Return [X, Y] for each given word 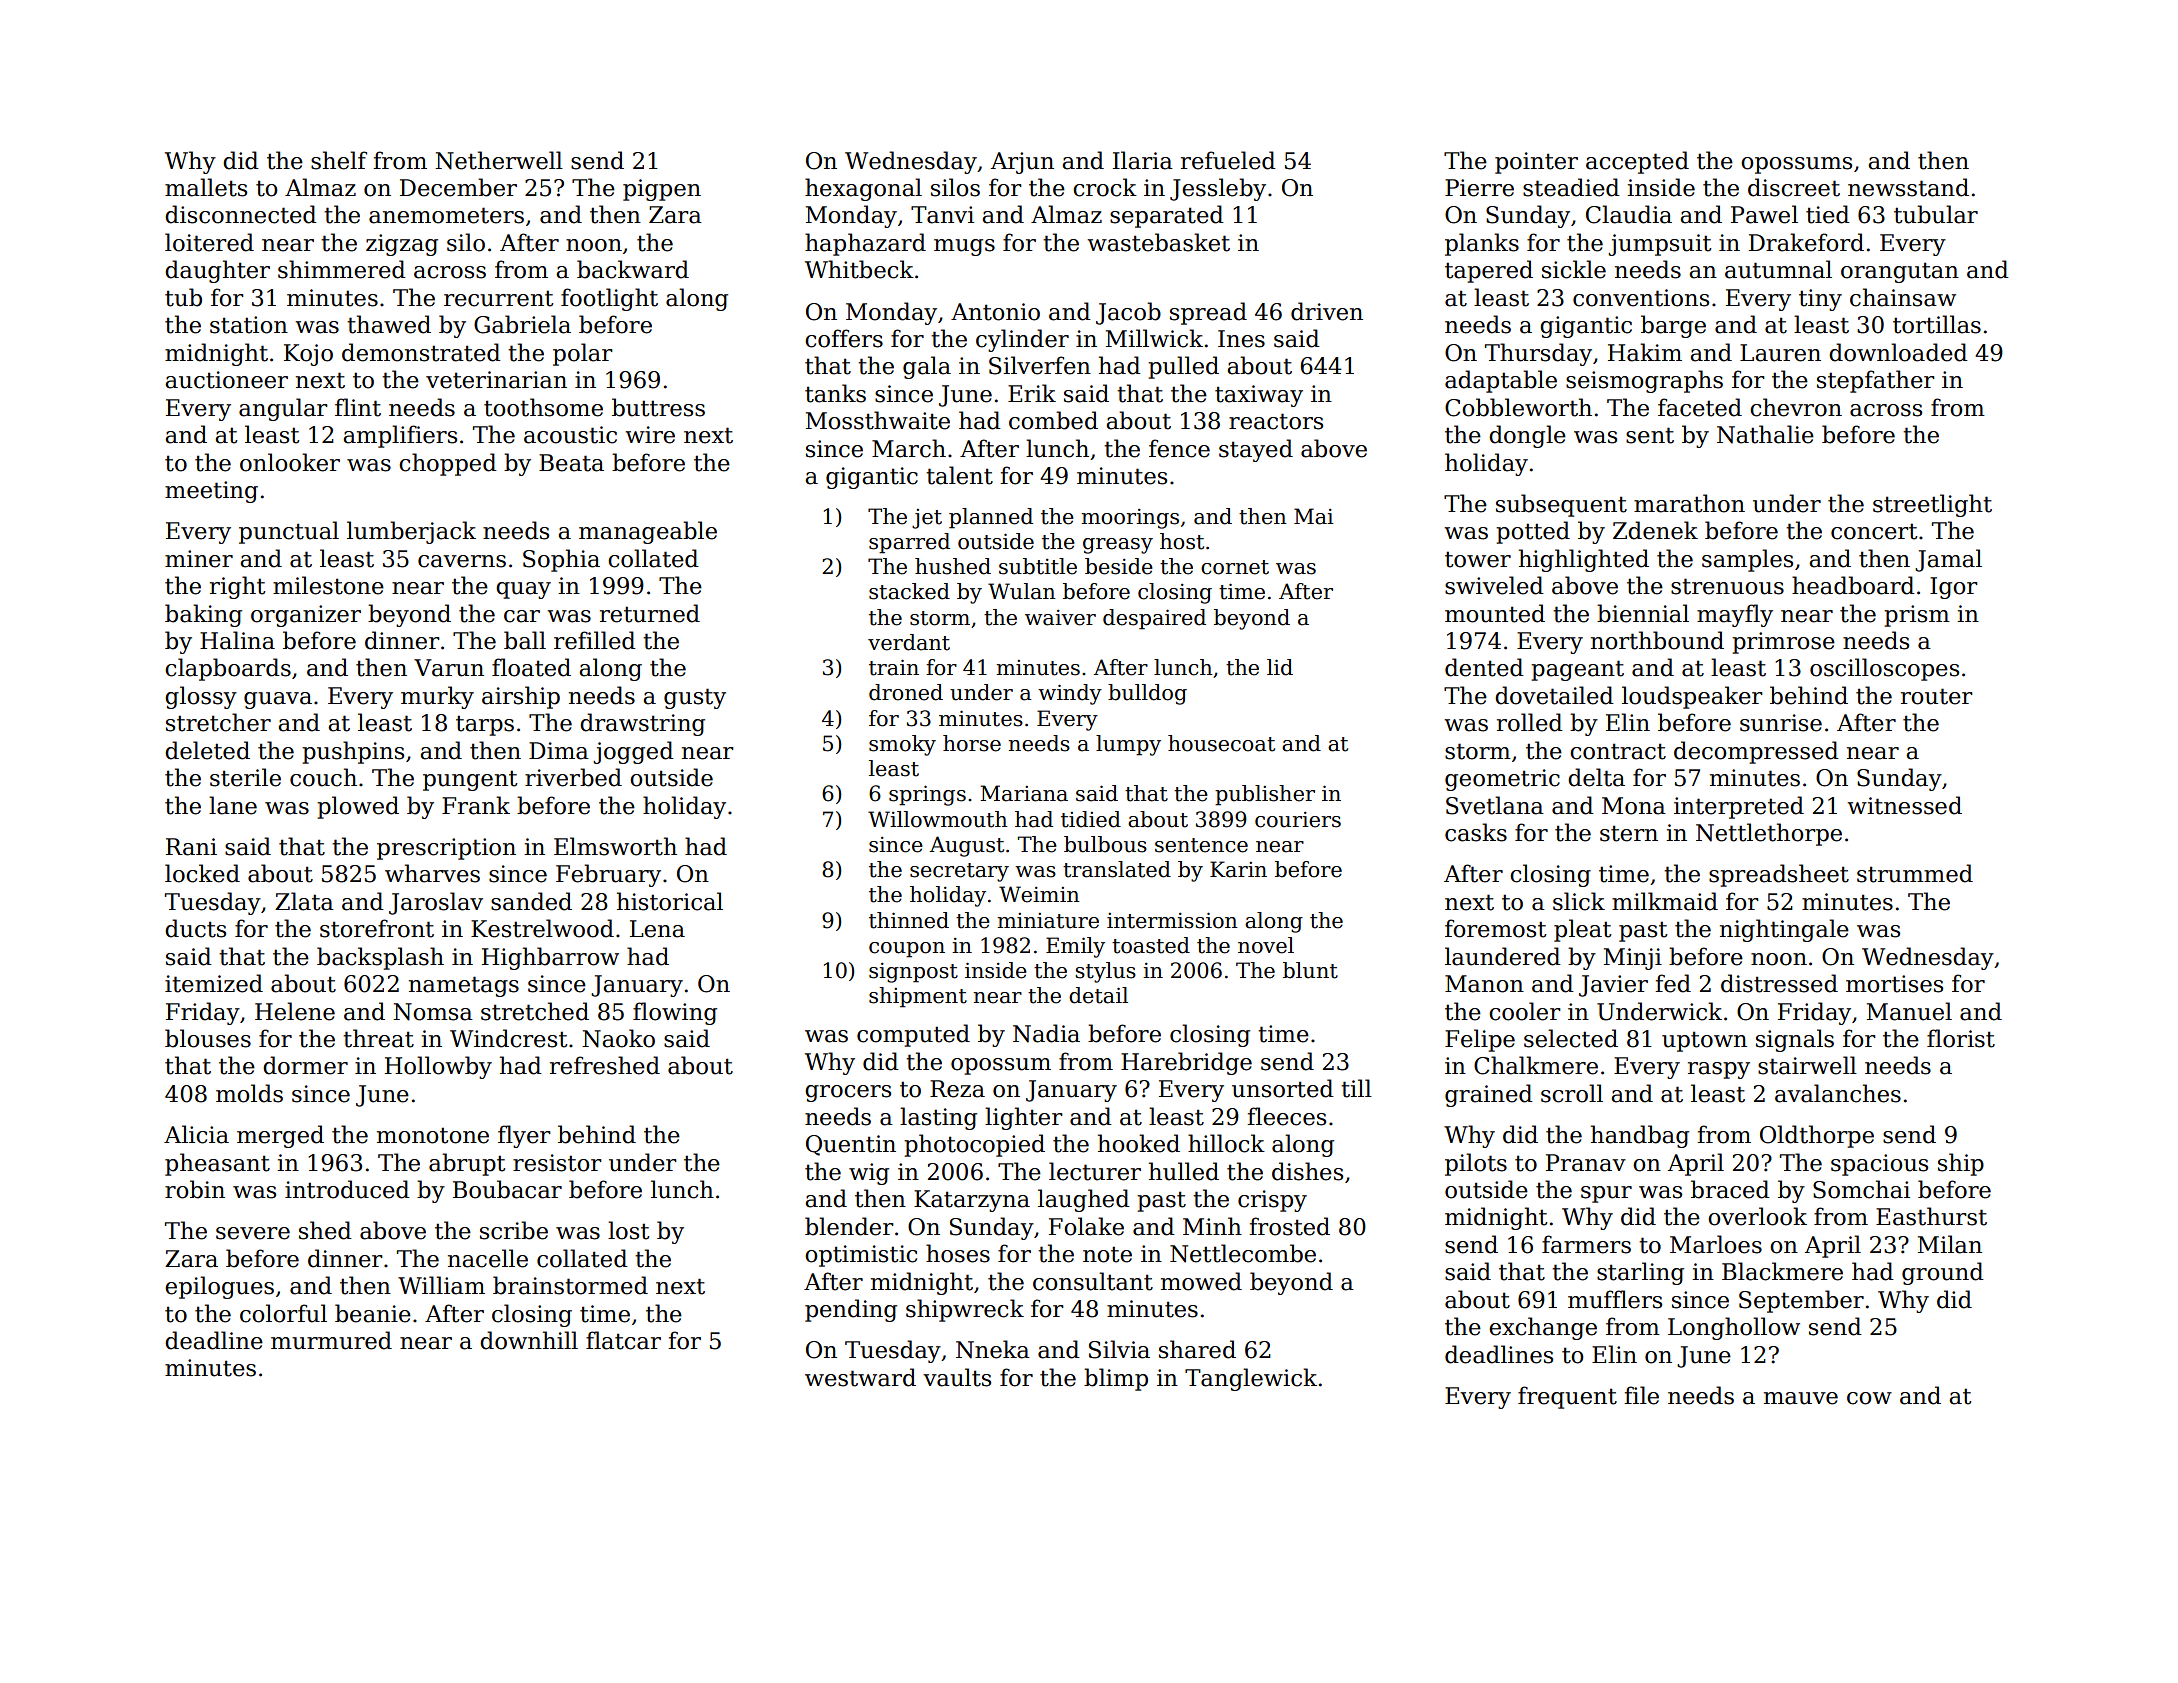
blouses [208, 1038]
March [909, 448]
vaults [957, 1377]
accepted [1637, 162]
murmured [331, 1340]
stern [1629, 833]
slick [1579, 901]
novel [1266, 945]
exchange [1543, 1328]
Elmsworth [615, 846]
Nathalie [1765, 434]
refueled [1228, 160]
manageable [648, 532]
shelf [339, 160]
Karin [1238, 869]
